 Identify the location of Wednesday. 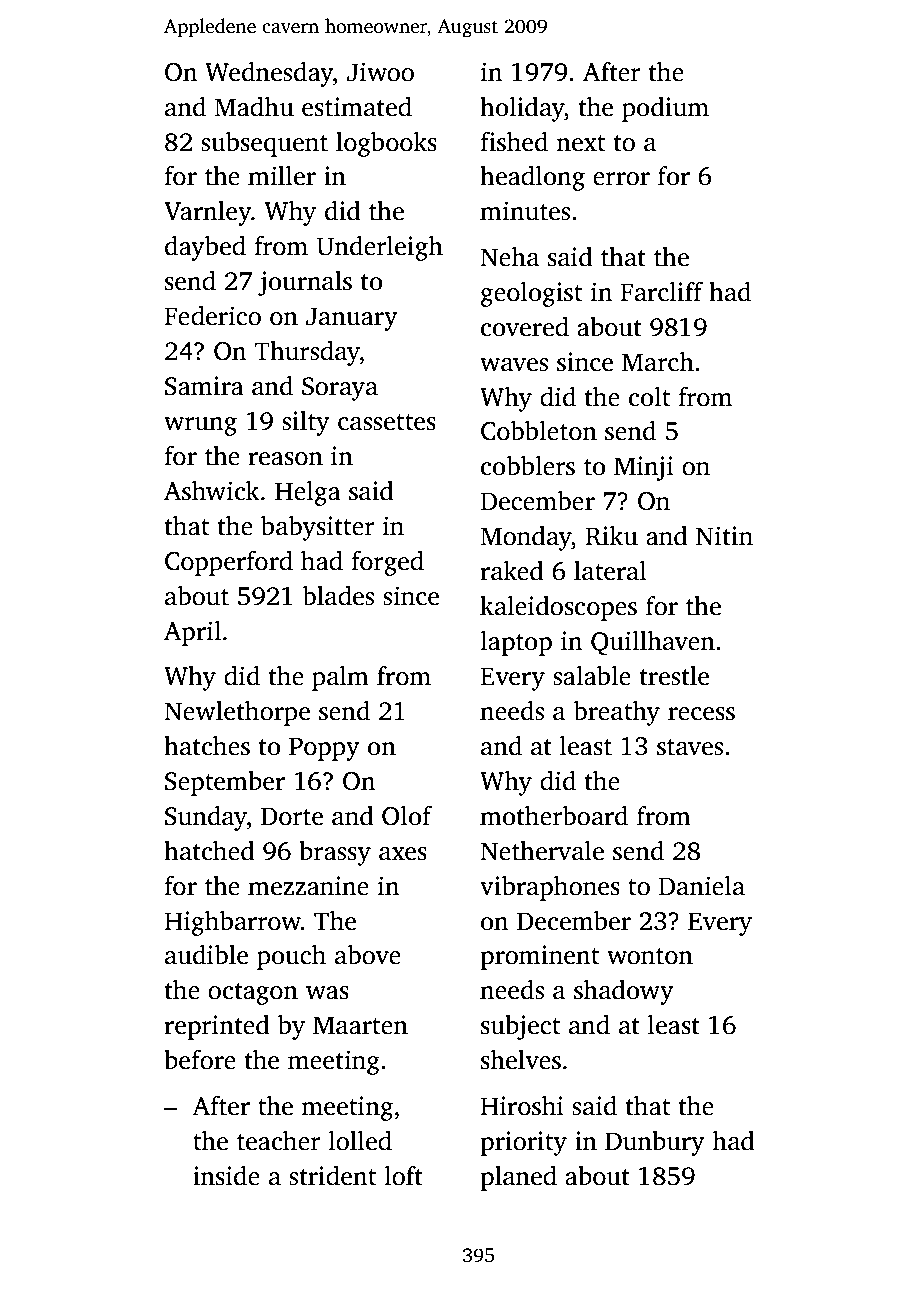
(269, 74).
